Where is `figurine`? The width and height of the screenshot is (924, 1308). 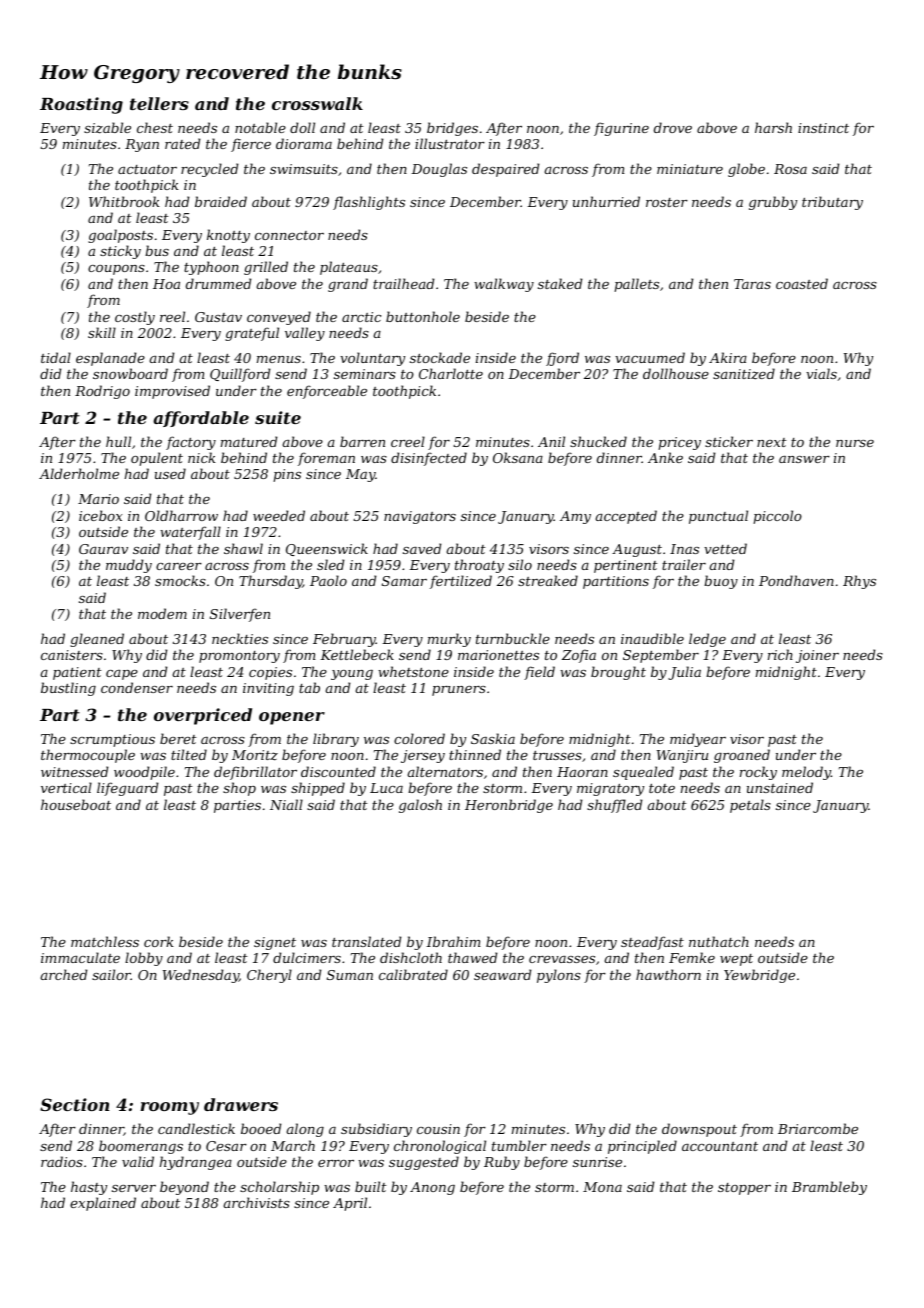
figurine is located at coordinates (621, 129).
